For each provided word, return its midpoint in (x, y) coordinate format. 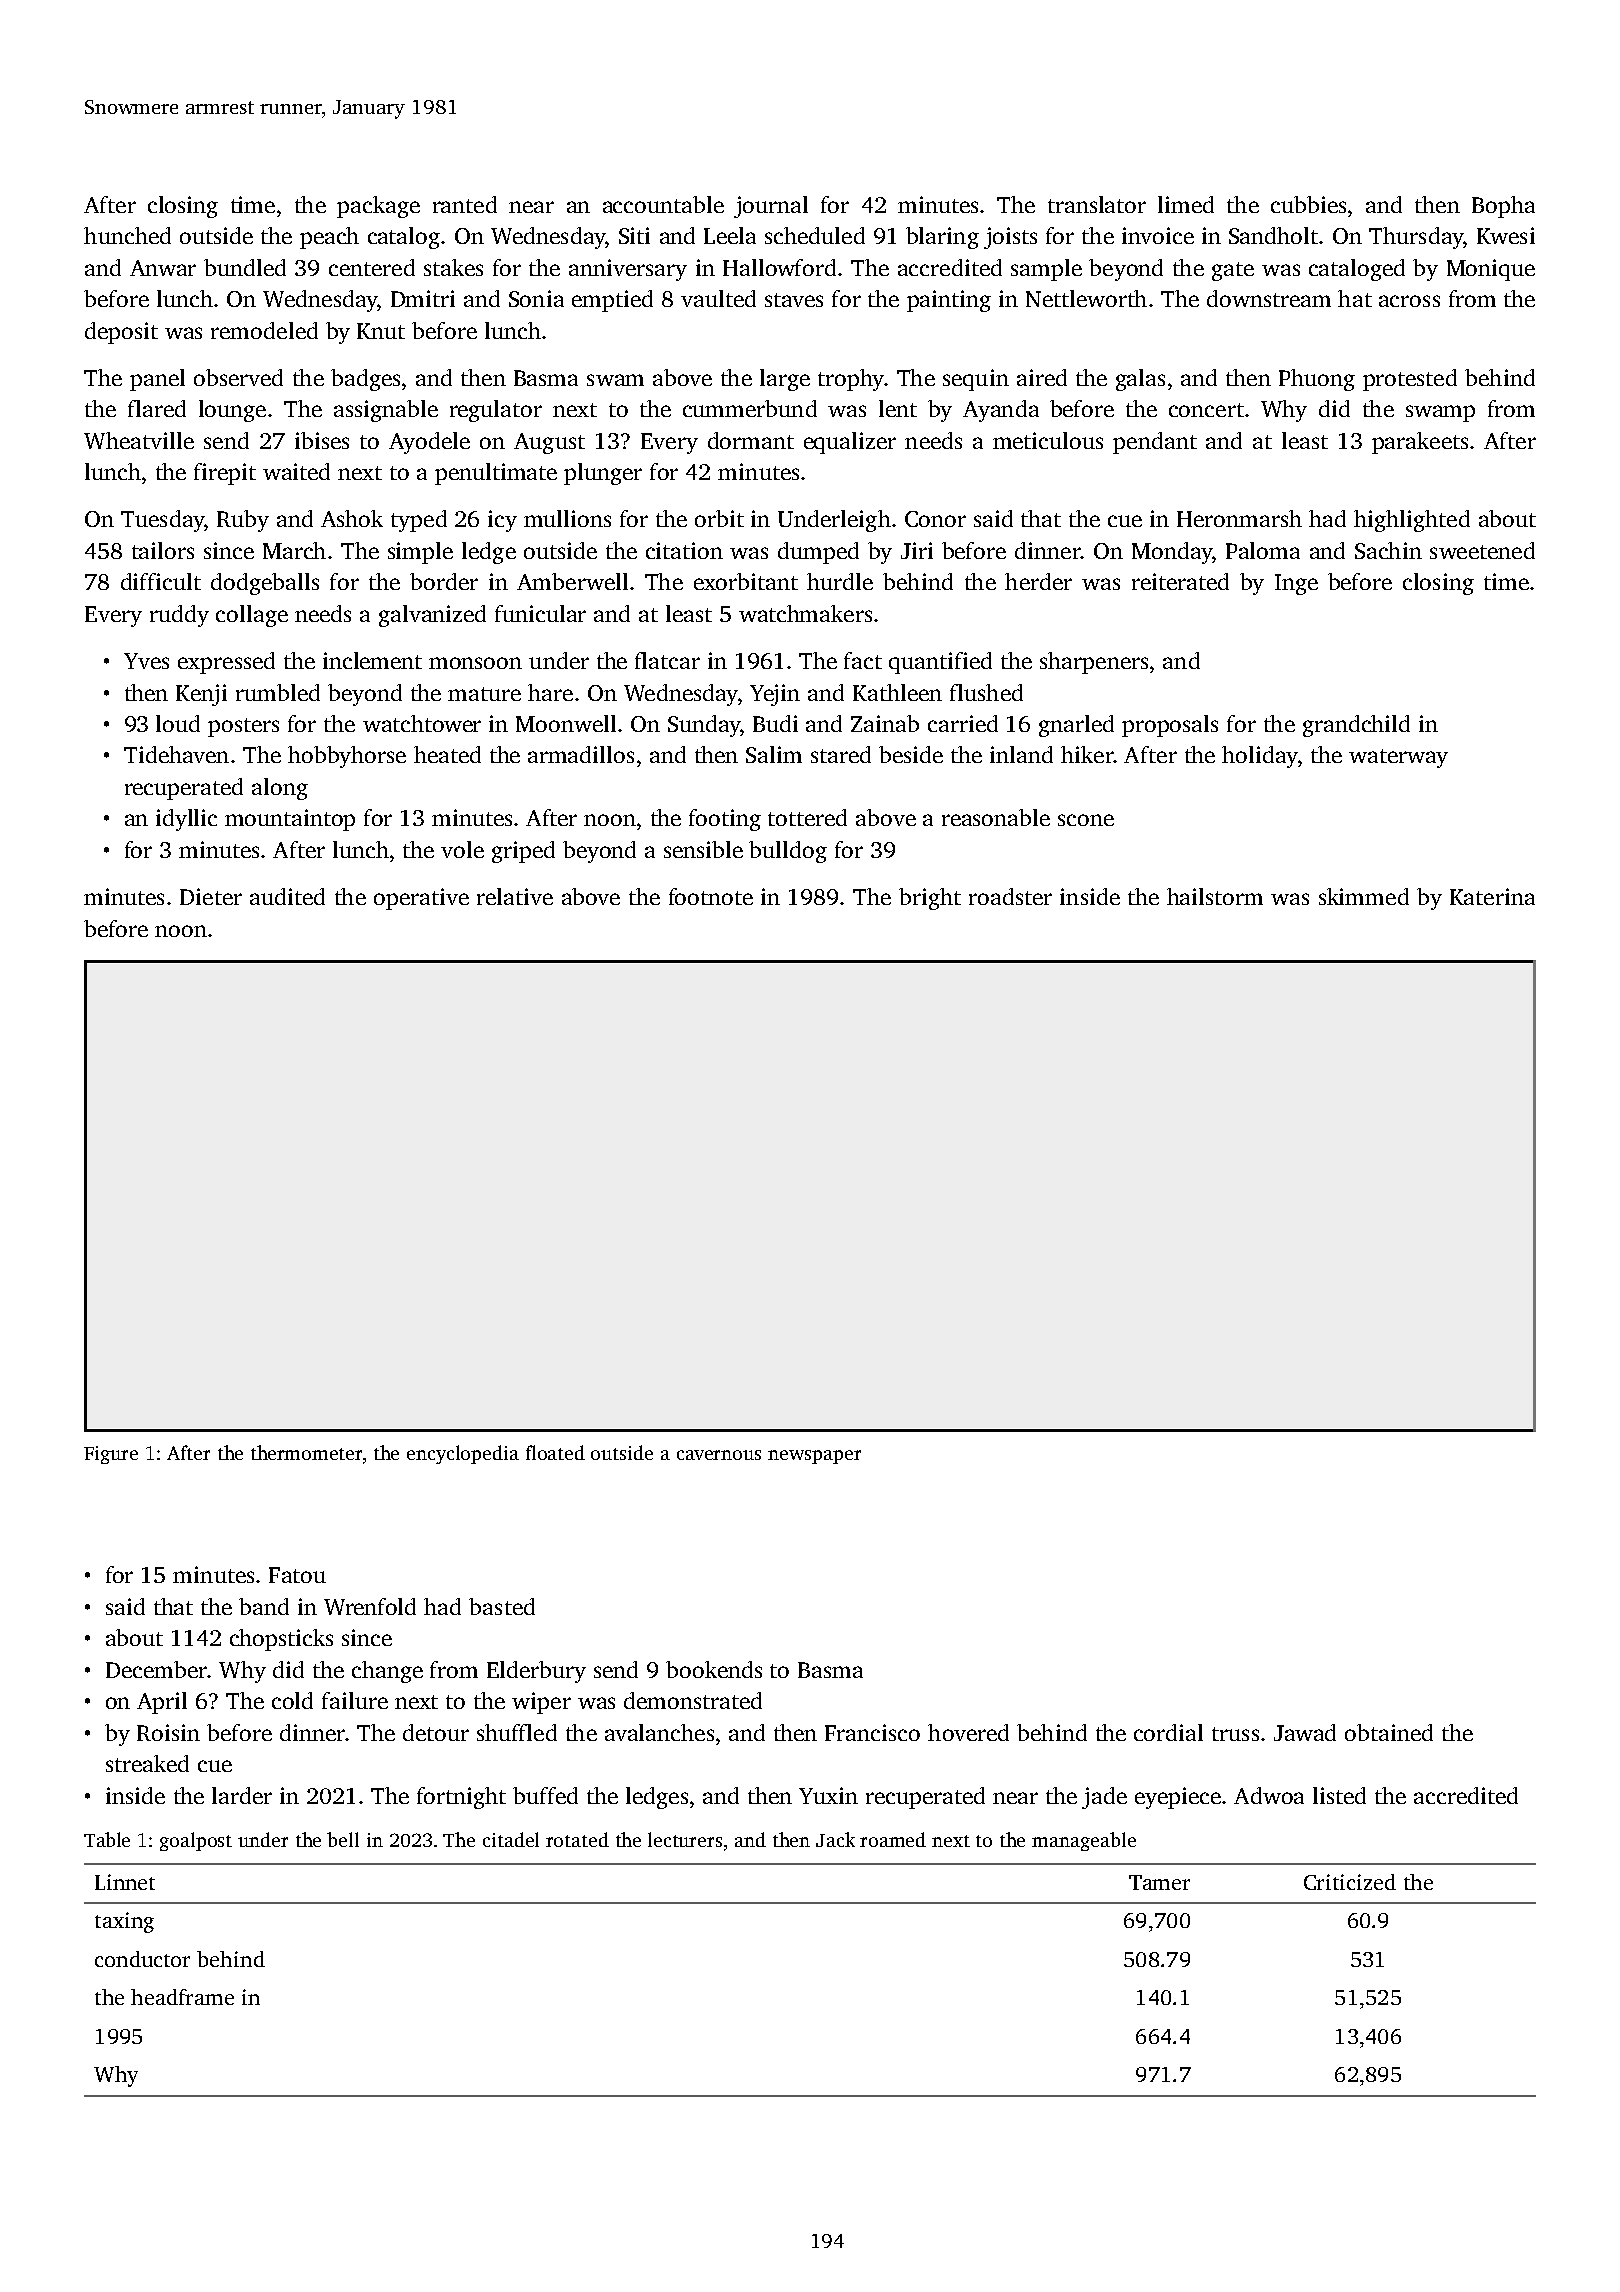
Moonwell (566, 723)
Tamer (1159, 1882)
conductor (142, 1959)
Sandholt (1273, 235)
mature (484, 694)
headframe (182, 1997)
